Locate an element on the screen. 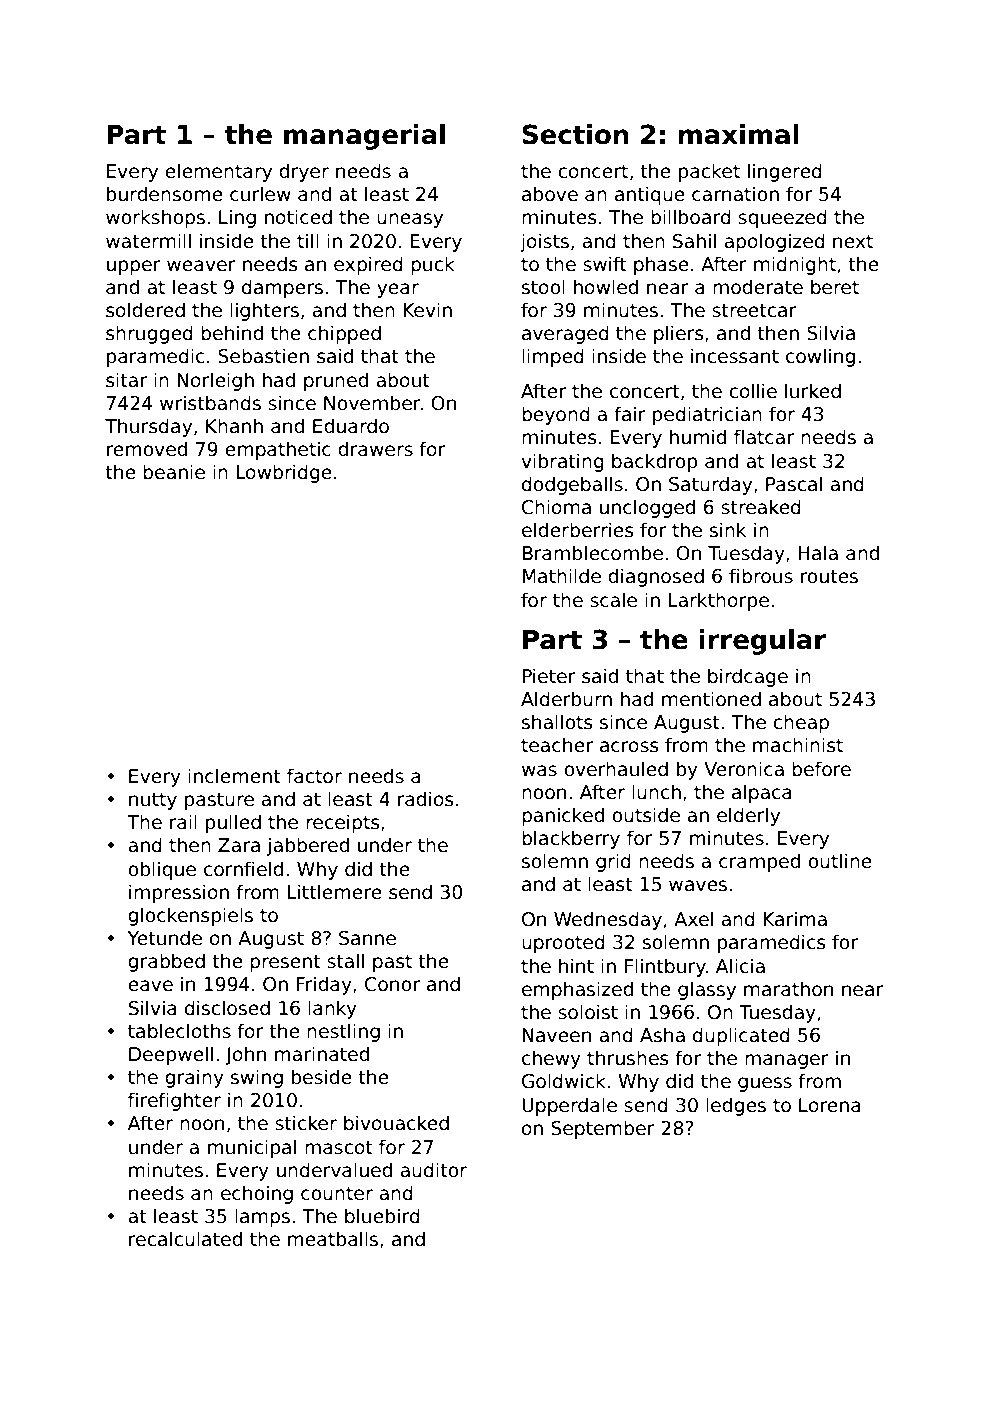  Karima is located at coordinates (795, 919).
